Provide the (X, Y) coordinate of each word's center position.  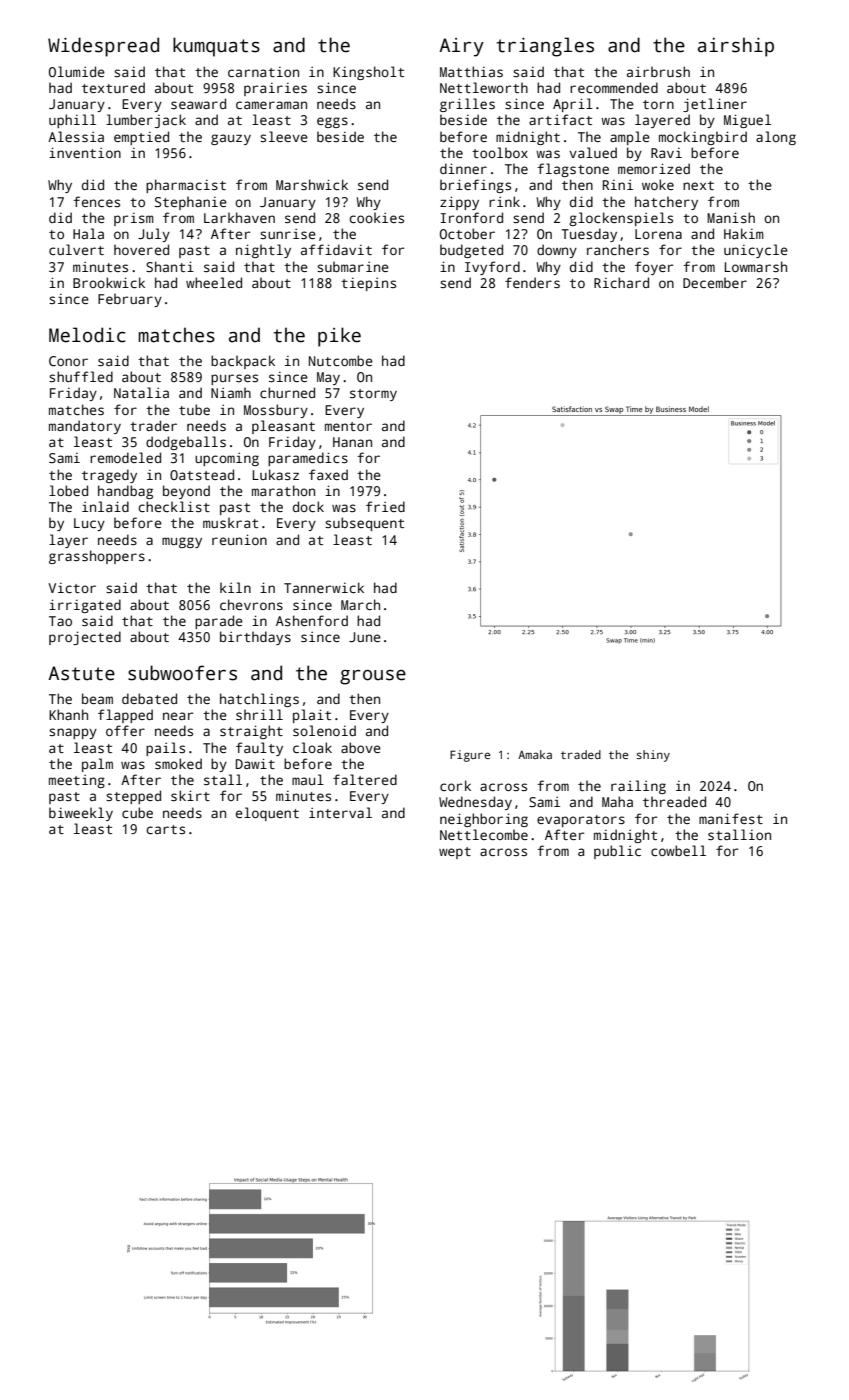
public (617, 852)
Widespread (103, 47)
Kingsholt (368, 73)
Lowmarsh (756, 266)
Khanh (68, 714)
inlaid (105, 506)
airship (736, 47)
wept (455, 853)
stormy (373, 395)
